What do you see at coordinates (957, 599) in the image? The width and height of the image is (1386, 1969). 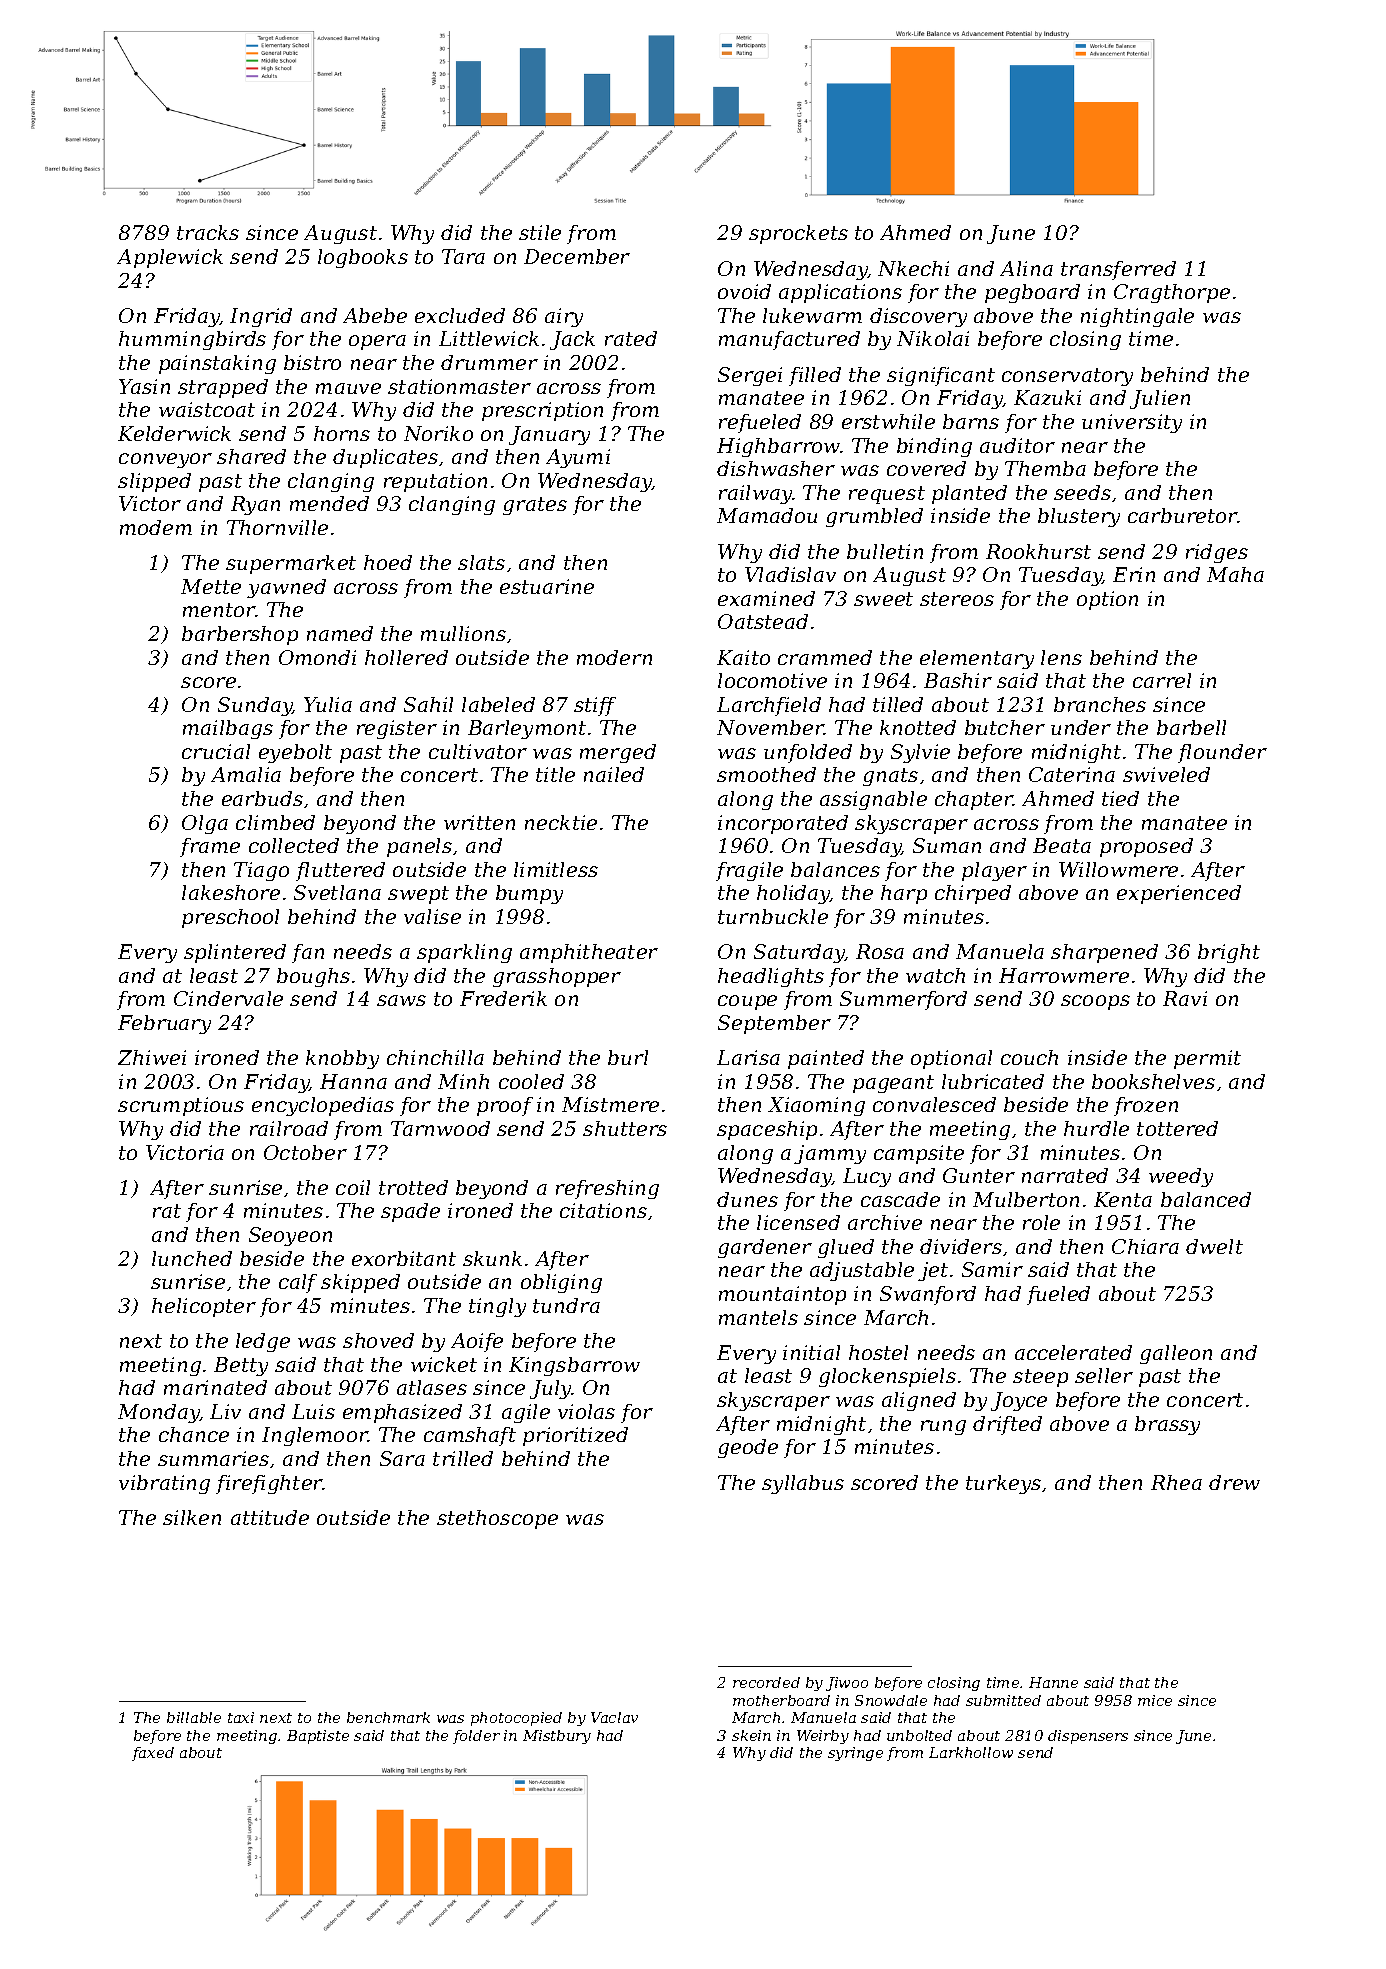 I see `stereos` at bounding box center [957, 599].
